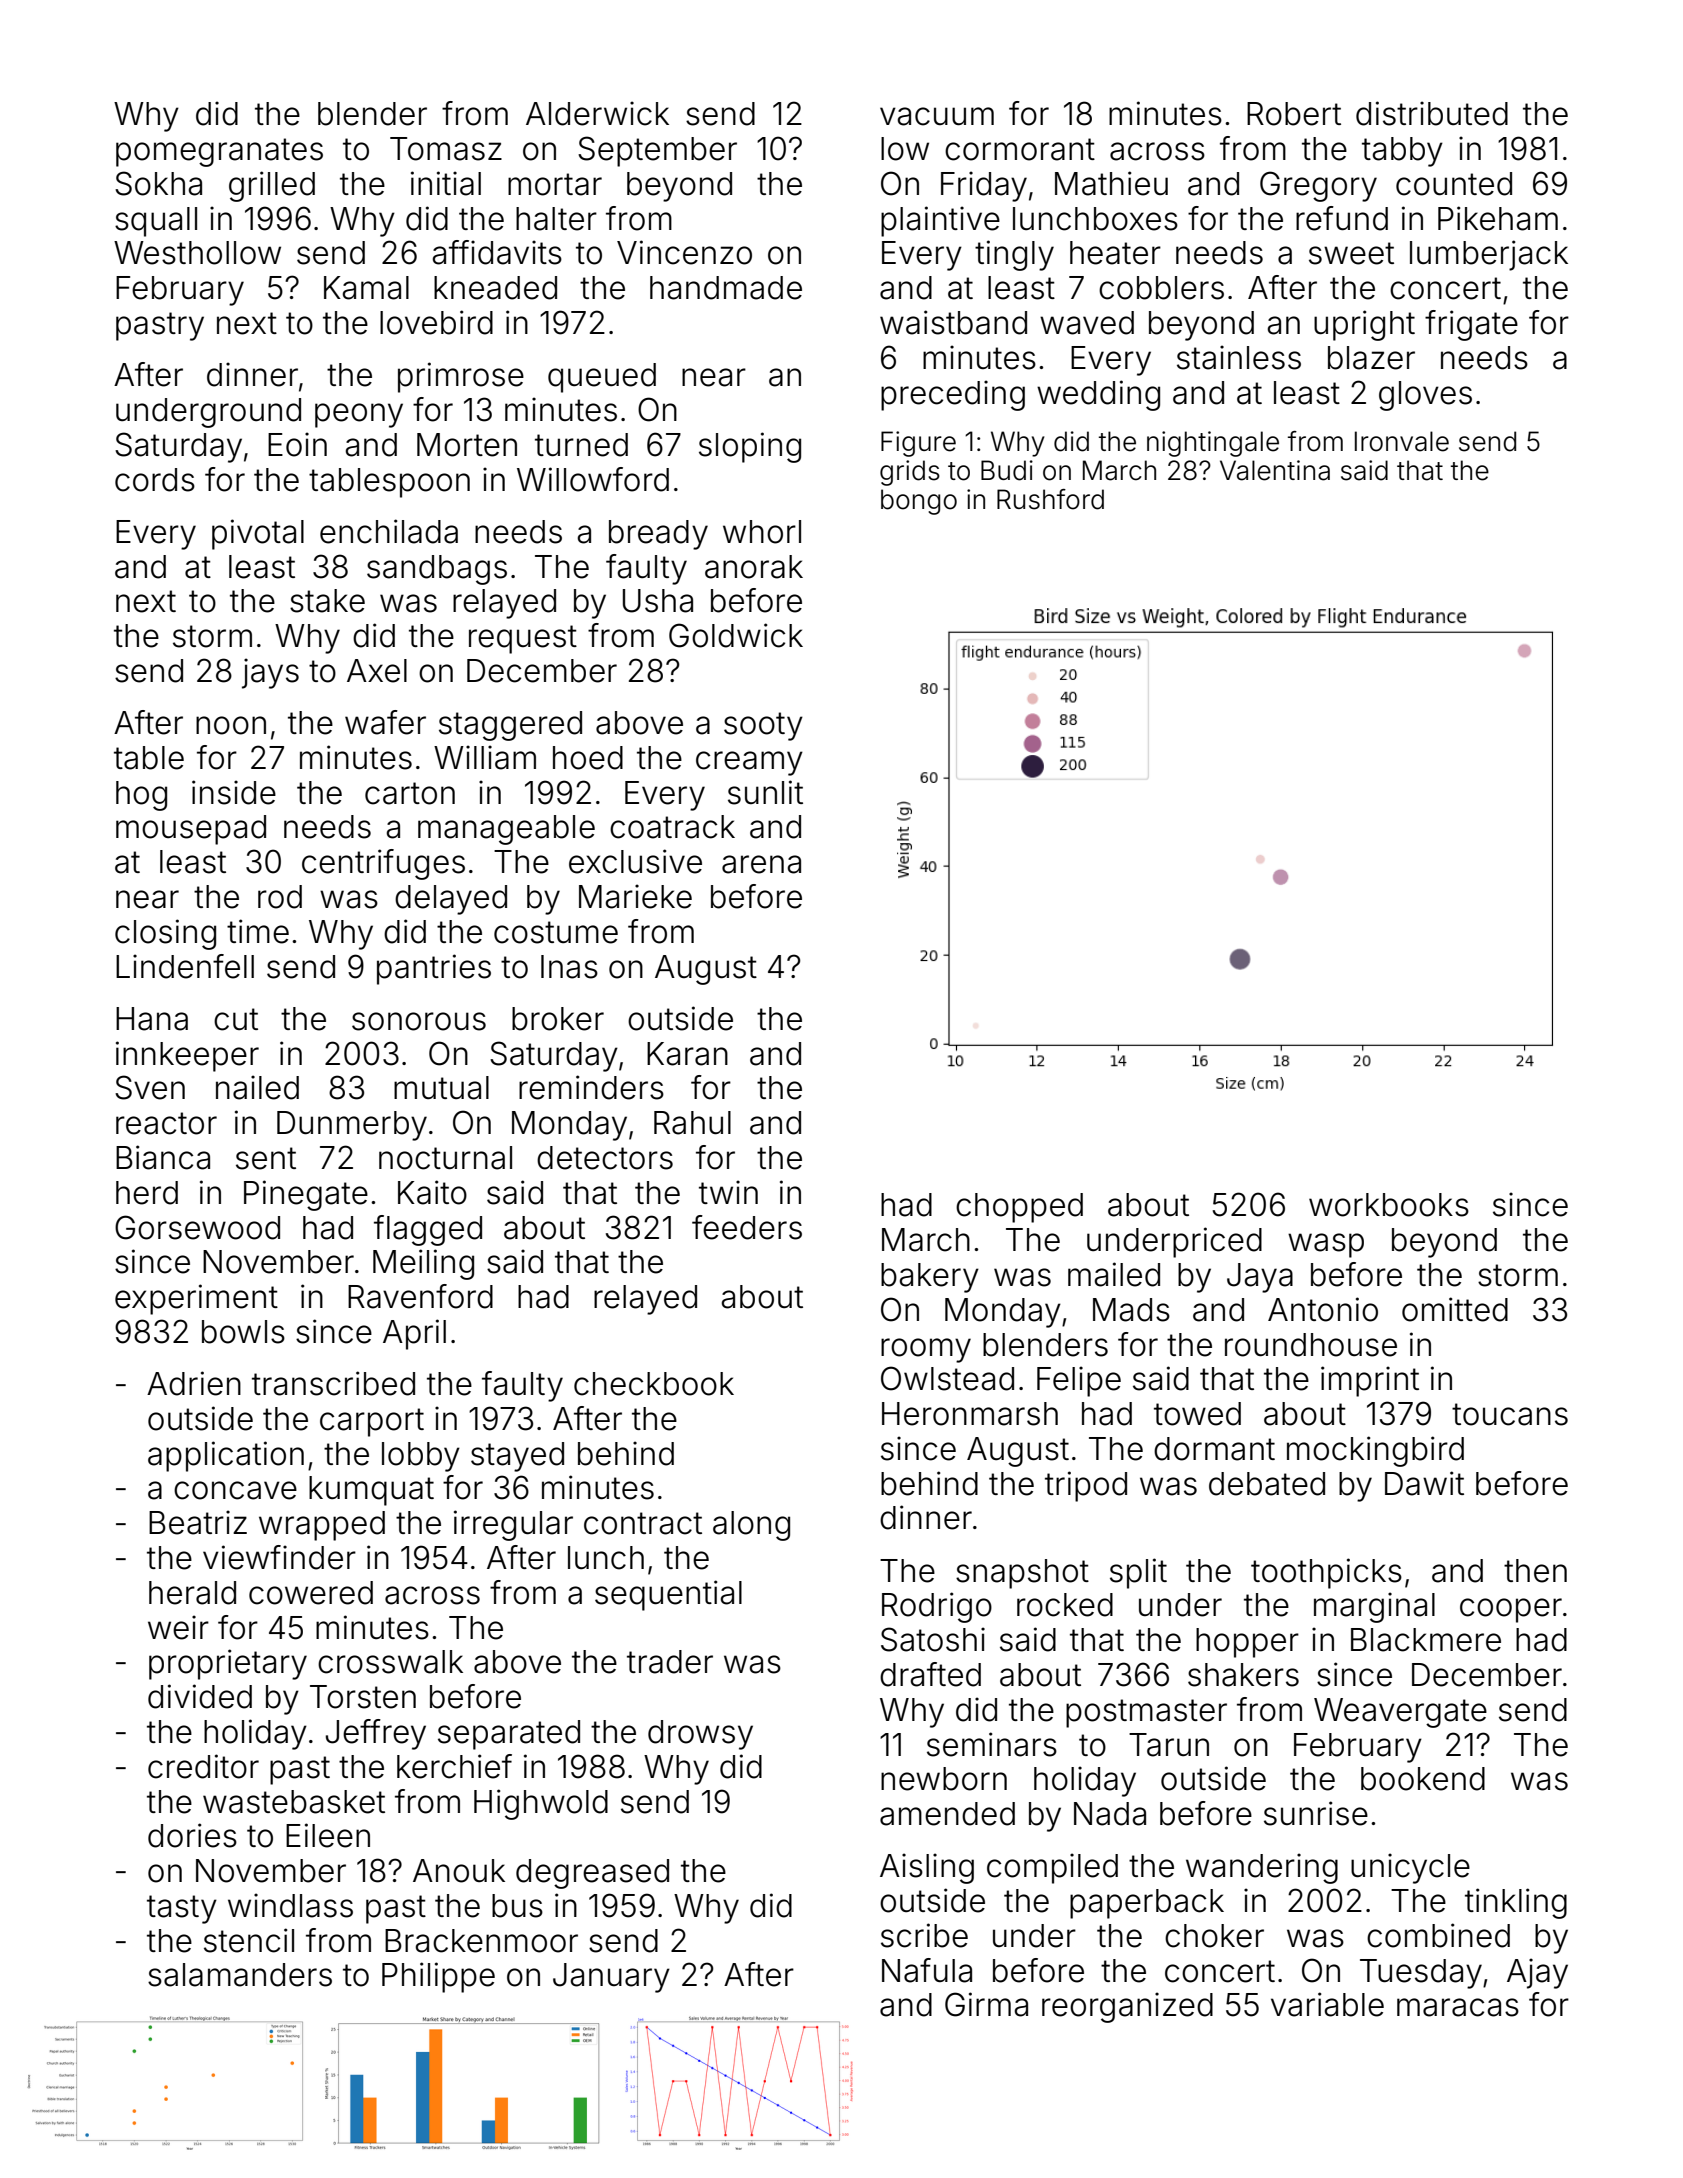  I want to click on Lindenfell, so click(185, 966).
